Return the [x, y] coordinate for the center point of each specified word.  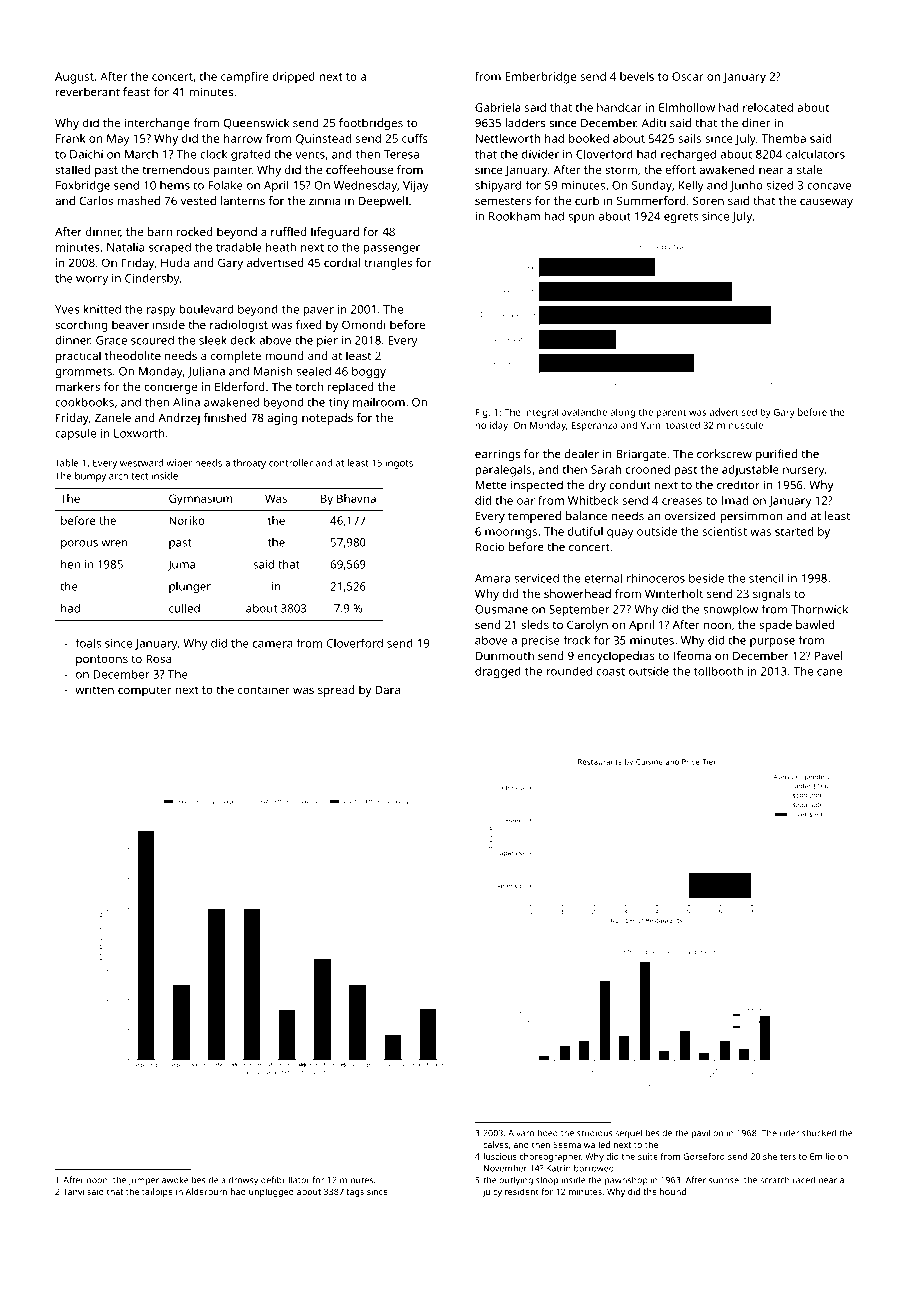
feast [136, 92]
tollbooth [718, 671]
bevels [637, 76]
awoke [175, 1180]
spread [336, 691]
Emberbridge [540, 78]
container [264, 689]
